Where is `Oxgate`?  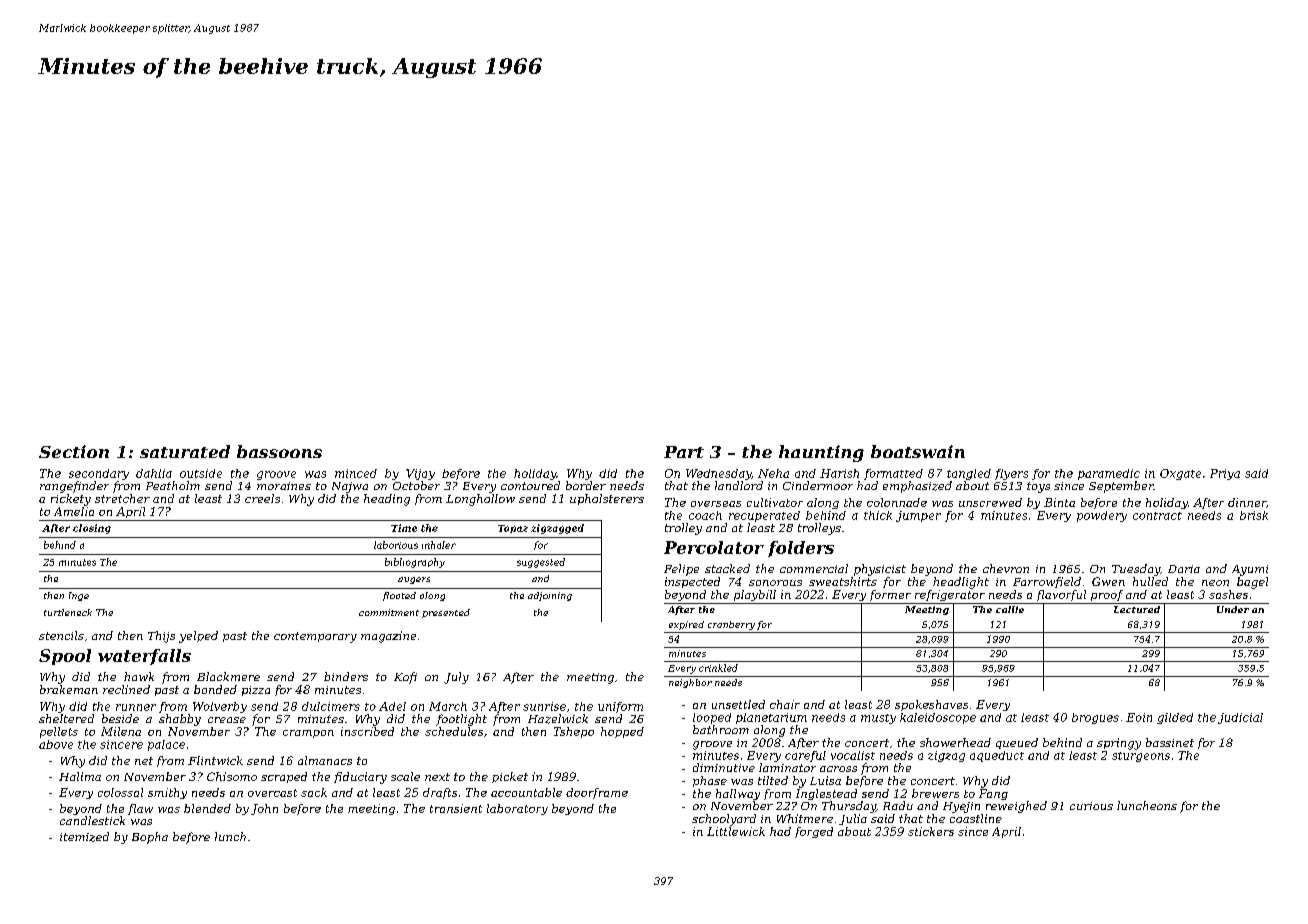 Oxgate is located at coordinates (1180, 474).
